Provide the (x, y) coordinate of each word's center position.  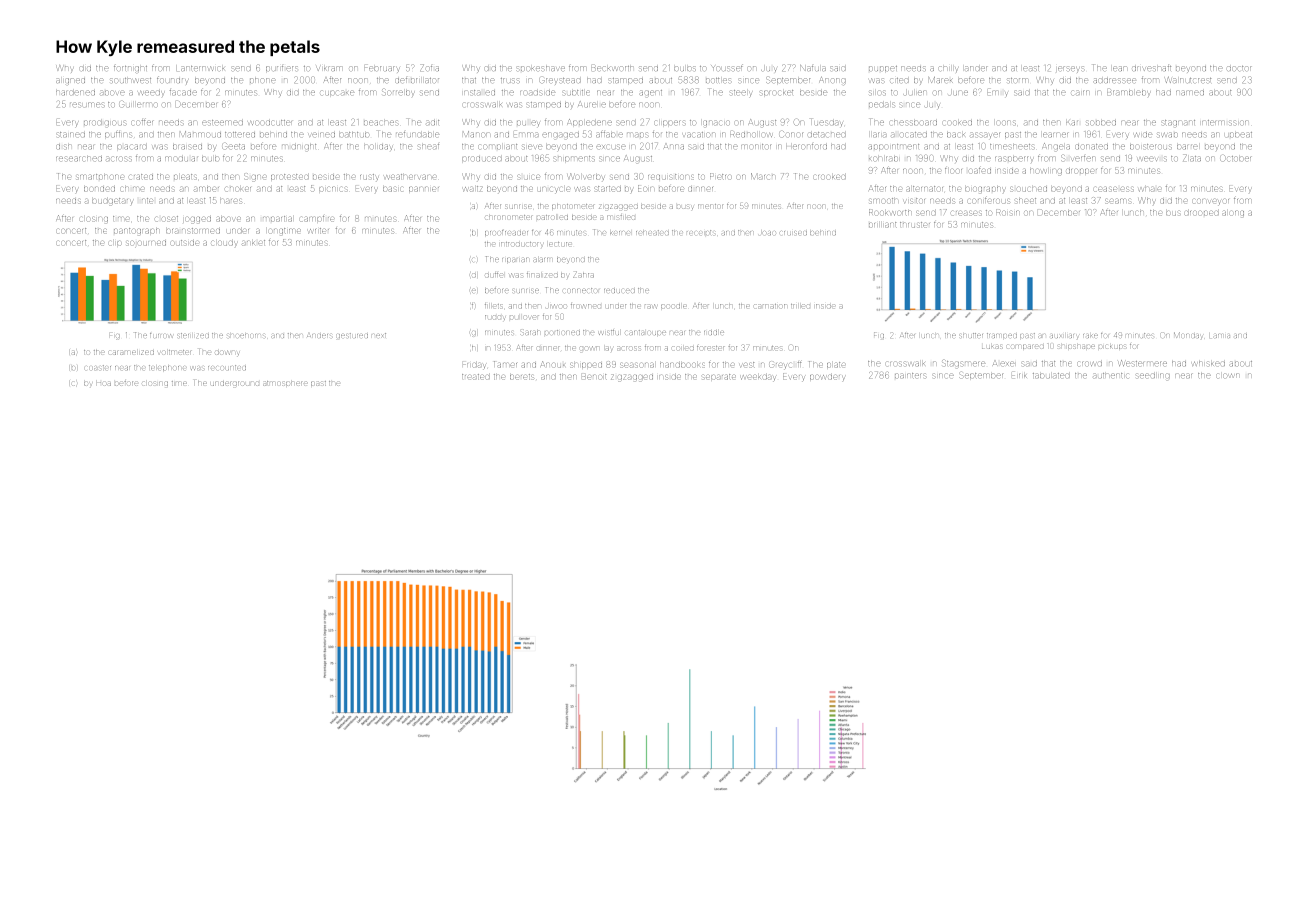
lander (976, 68)
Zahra (583, 274)
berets (522, 377)
